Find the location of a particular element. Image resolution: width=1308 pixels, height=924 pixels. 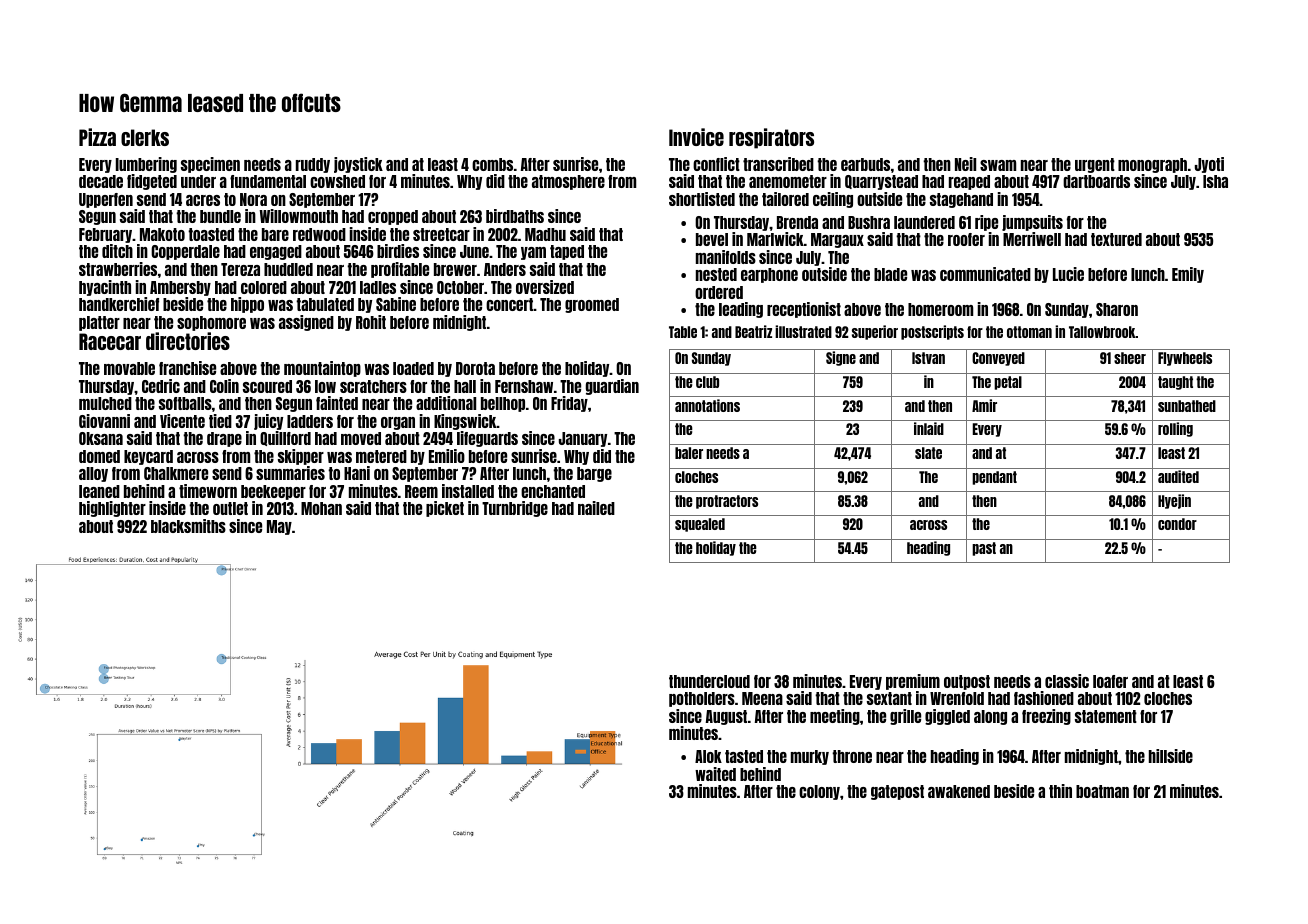

Chalkmere is located at coordinates (176, 473).
